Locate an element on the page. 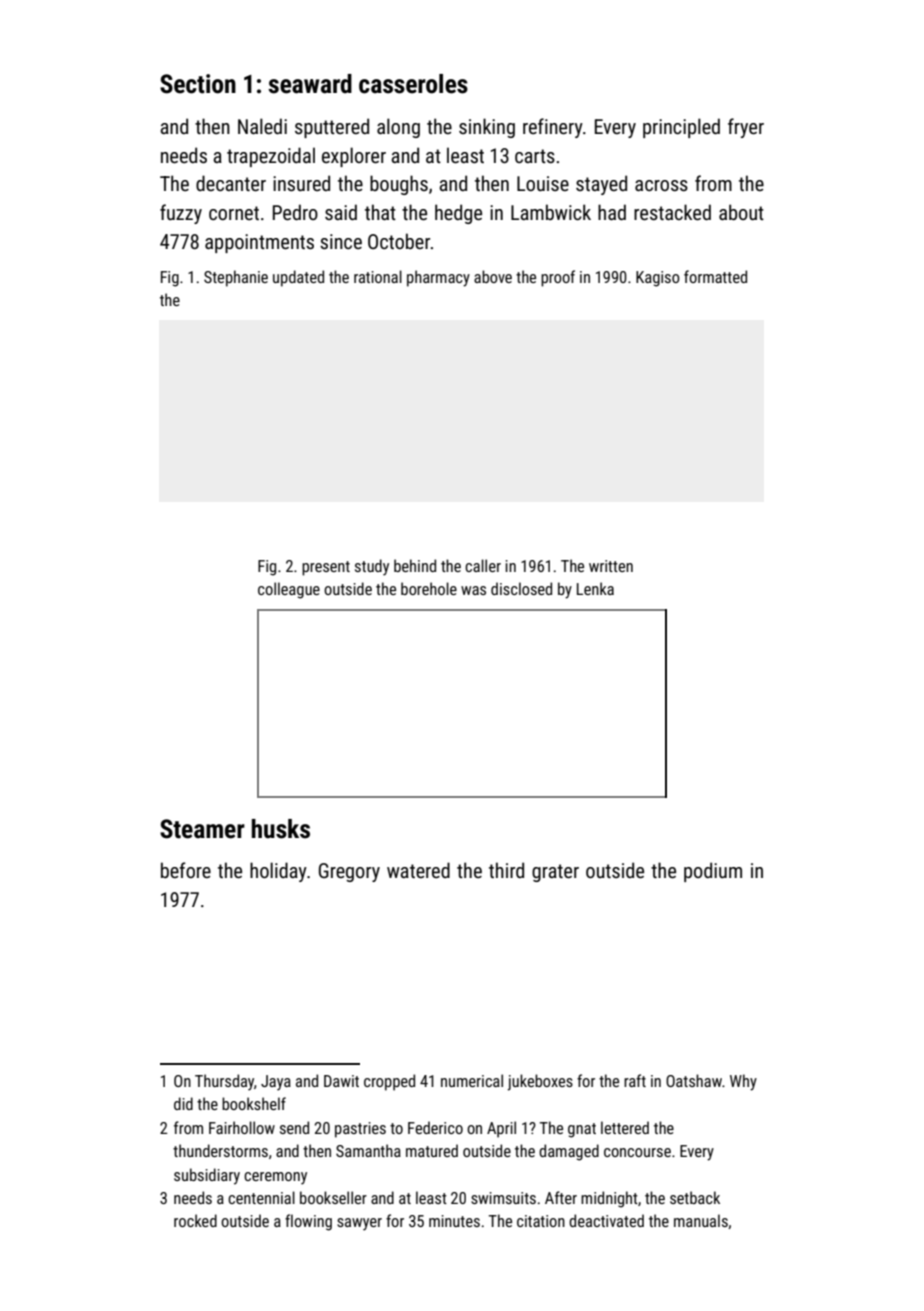 This page has height=1311, width=924. colleague is located at coordinates (289, 590).
